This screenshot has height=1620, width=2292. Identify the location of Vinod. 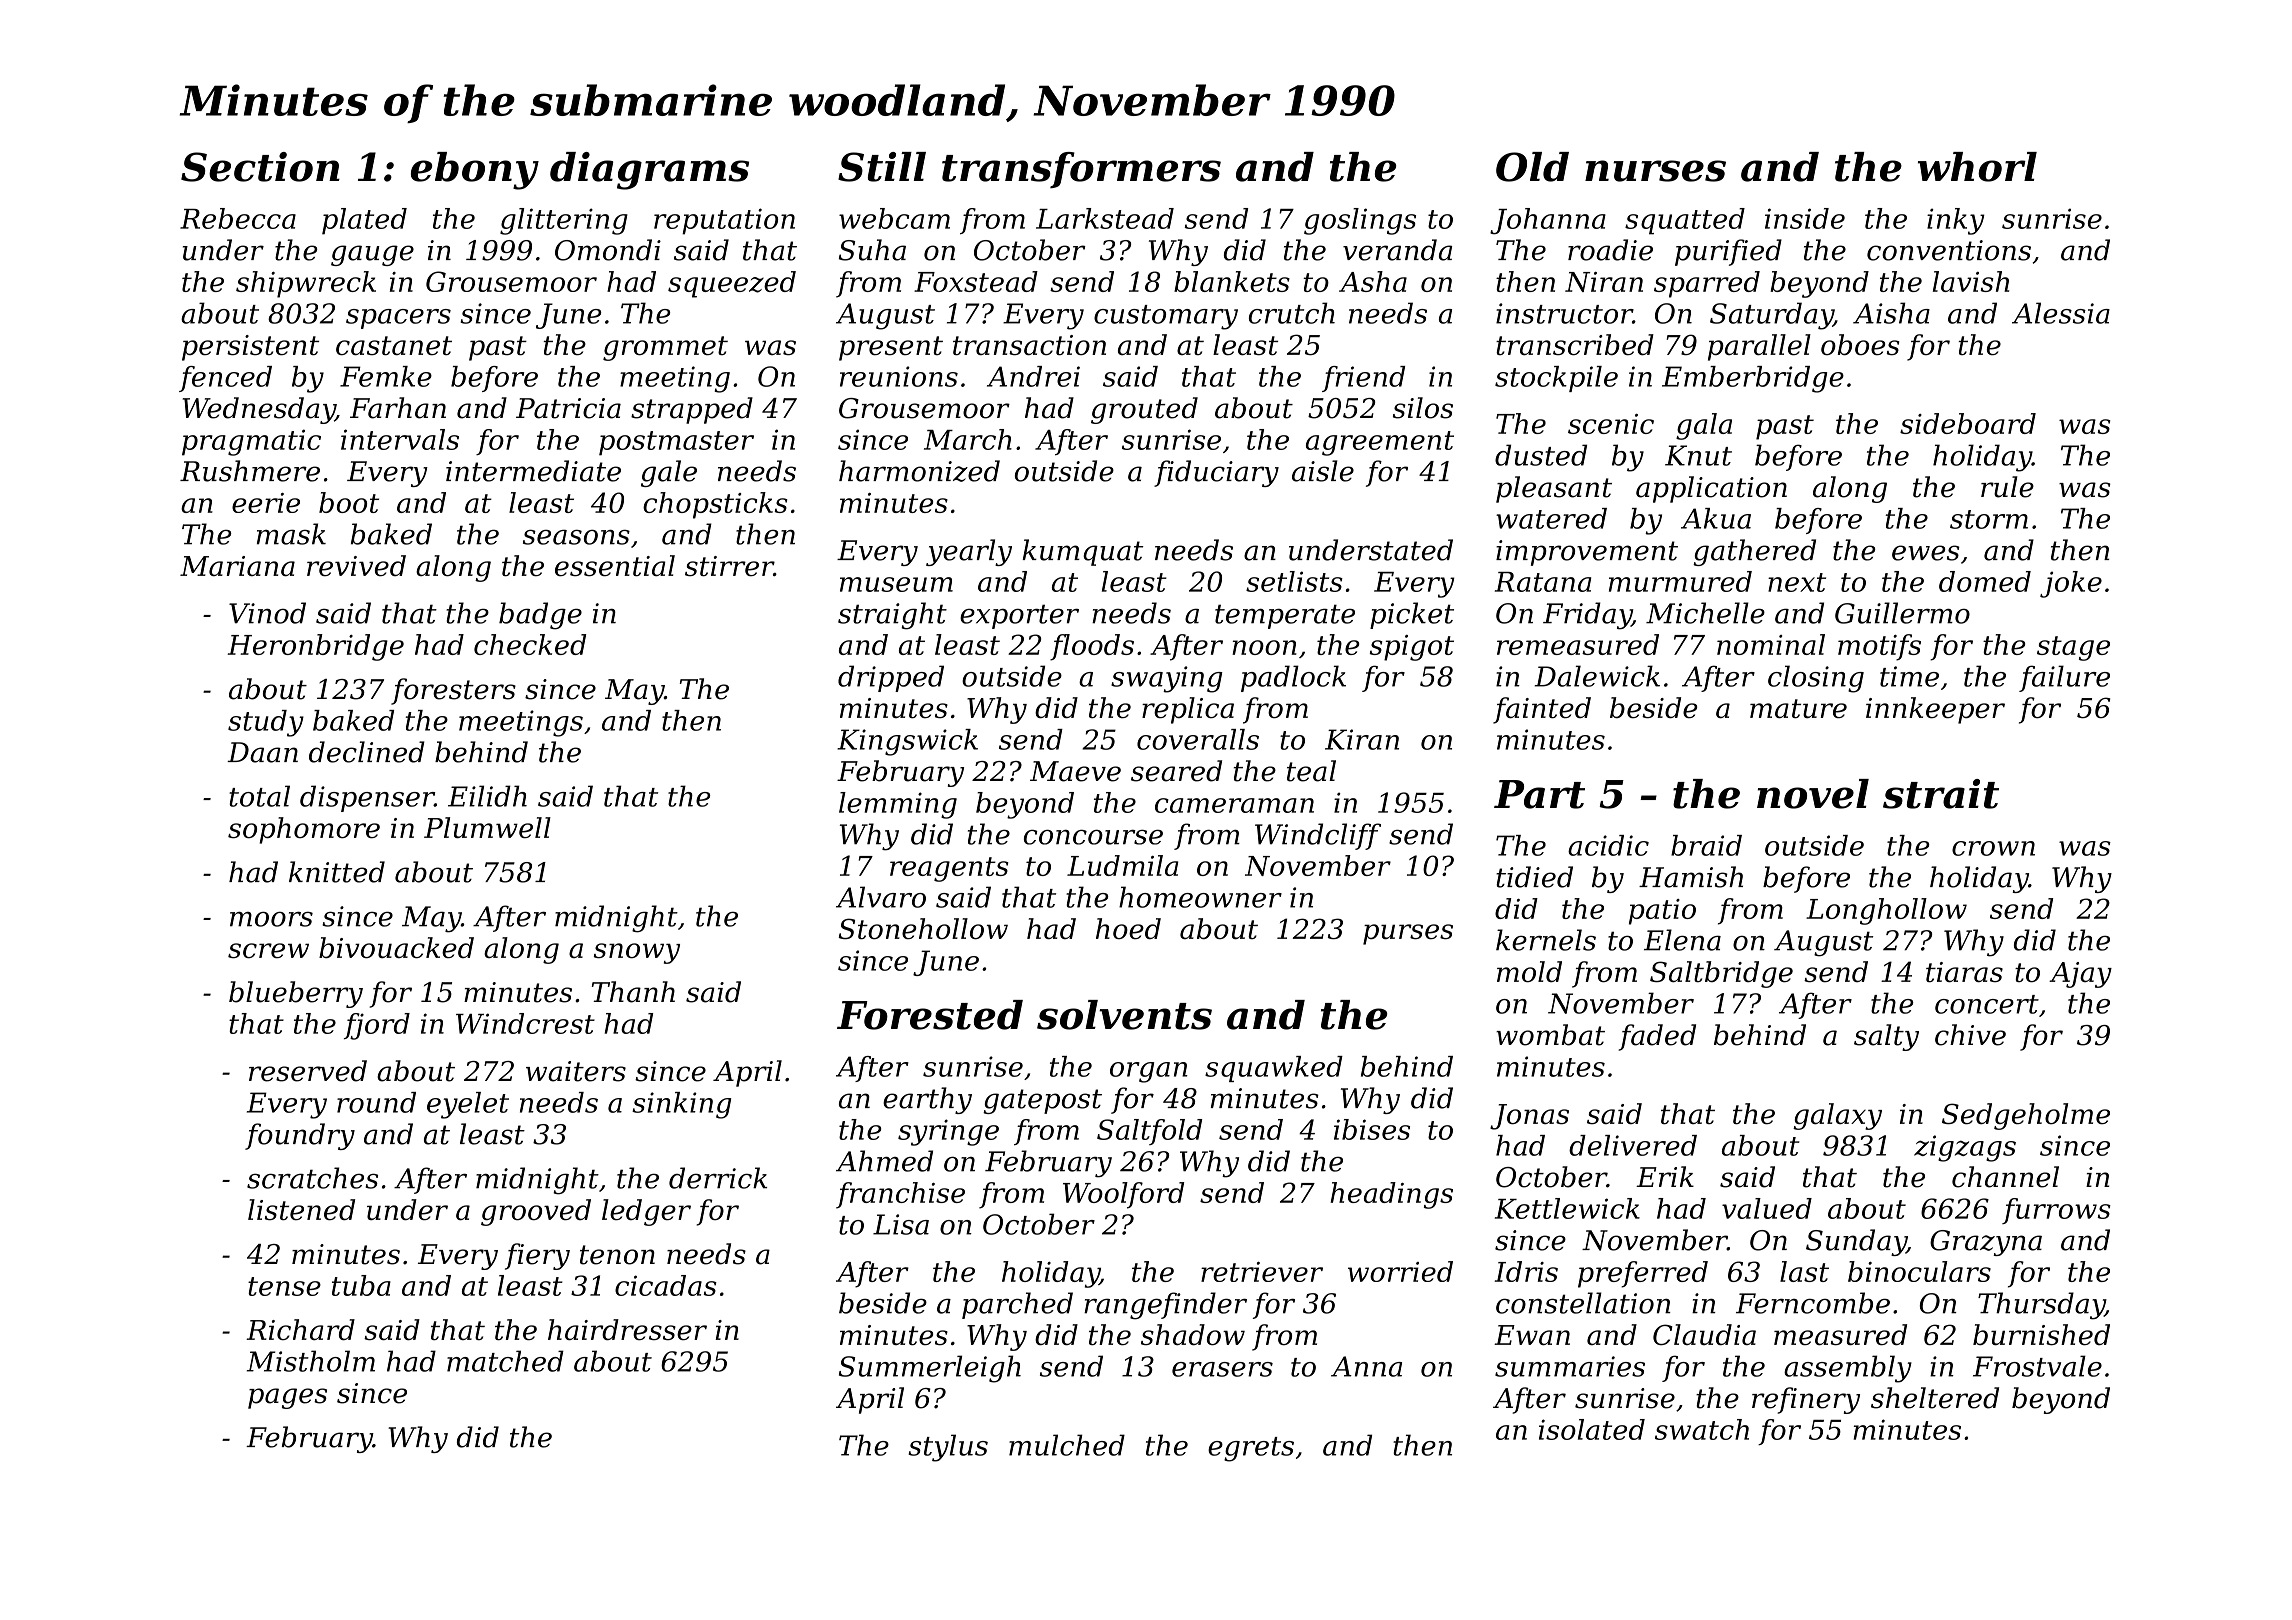
(267, 613).
